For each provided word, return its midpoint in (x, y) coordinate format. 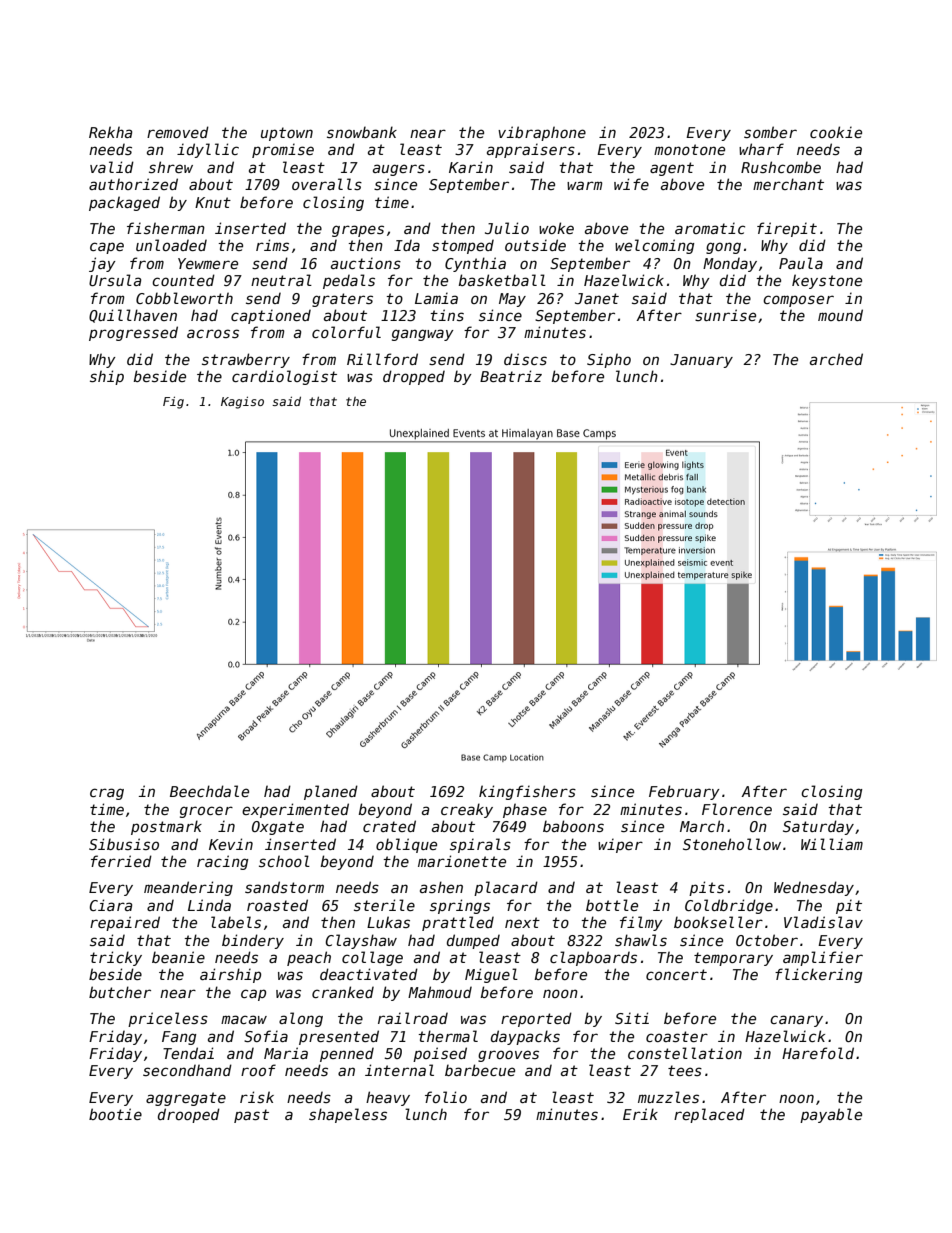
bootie (115, 1114)
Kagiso (242, 402)
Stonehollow (732, 844)
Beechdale (209, 791)
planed (331, 792)
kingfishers (527, 792)
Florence (737, 809)
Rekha (110, 132)
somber (770, 132)
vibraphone (542, 133)
